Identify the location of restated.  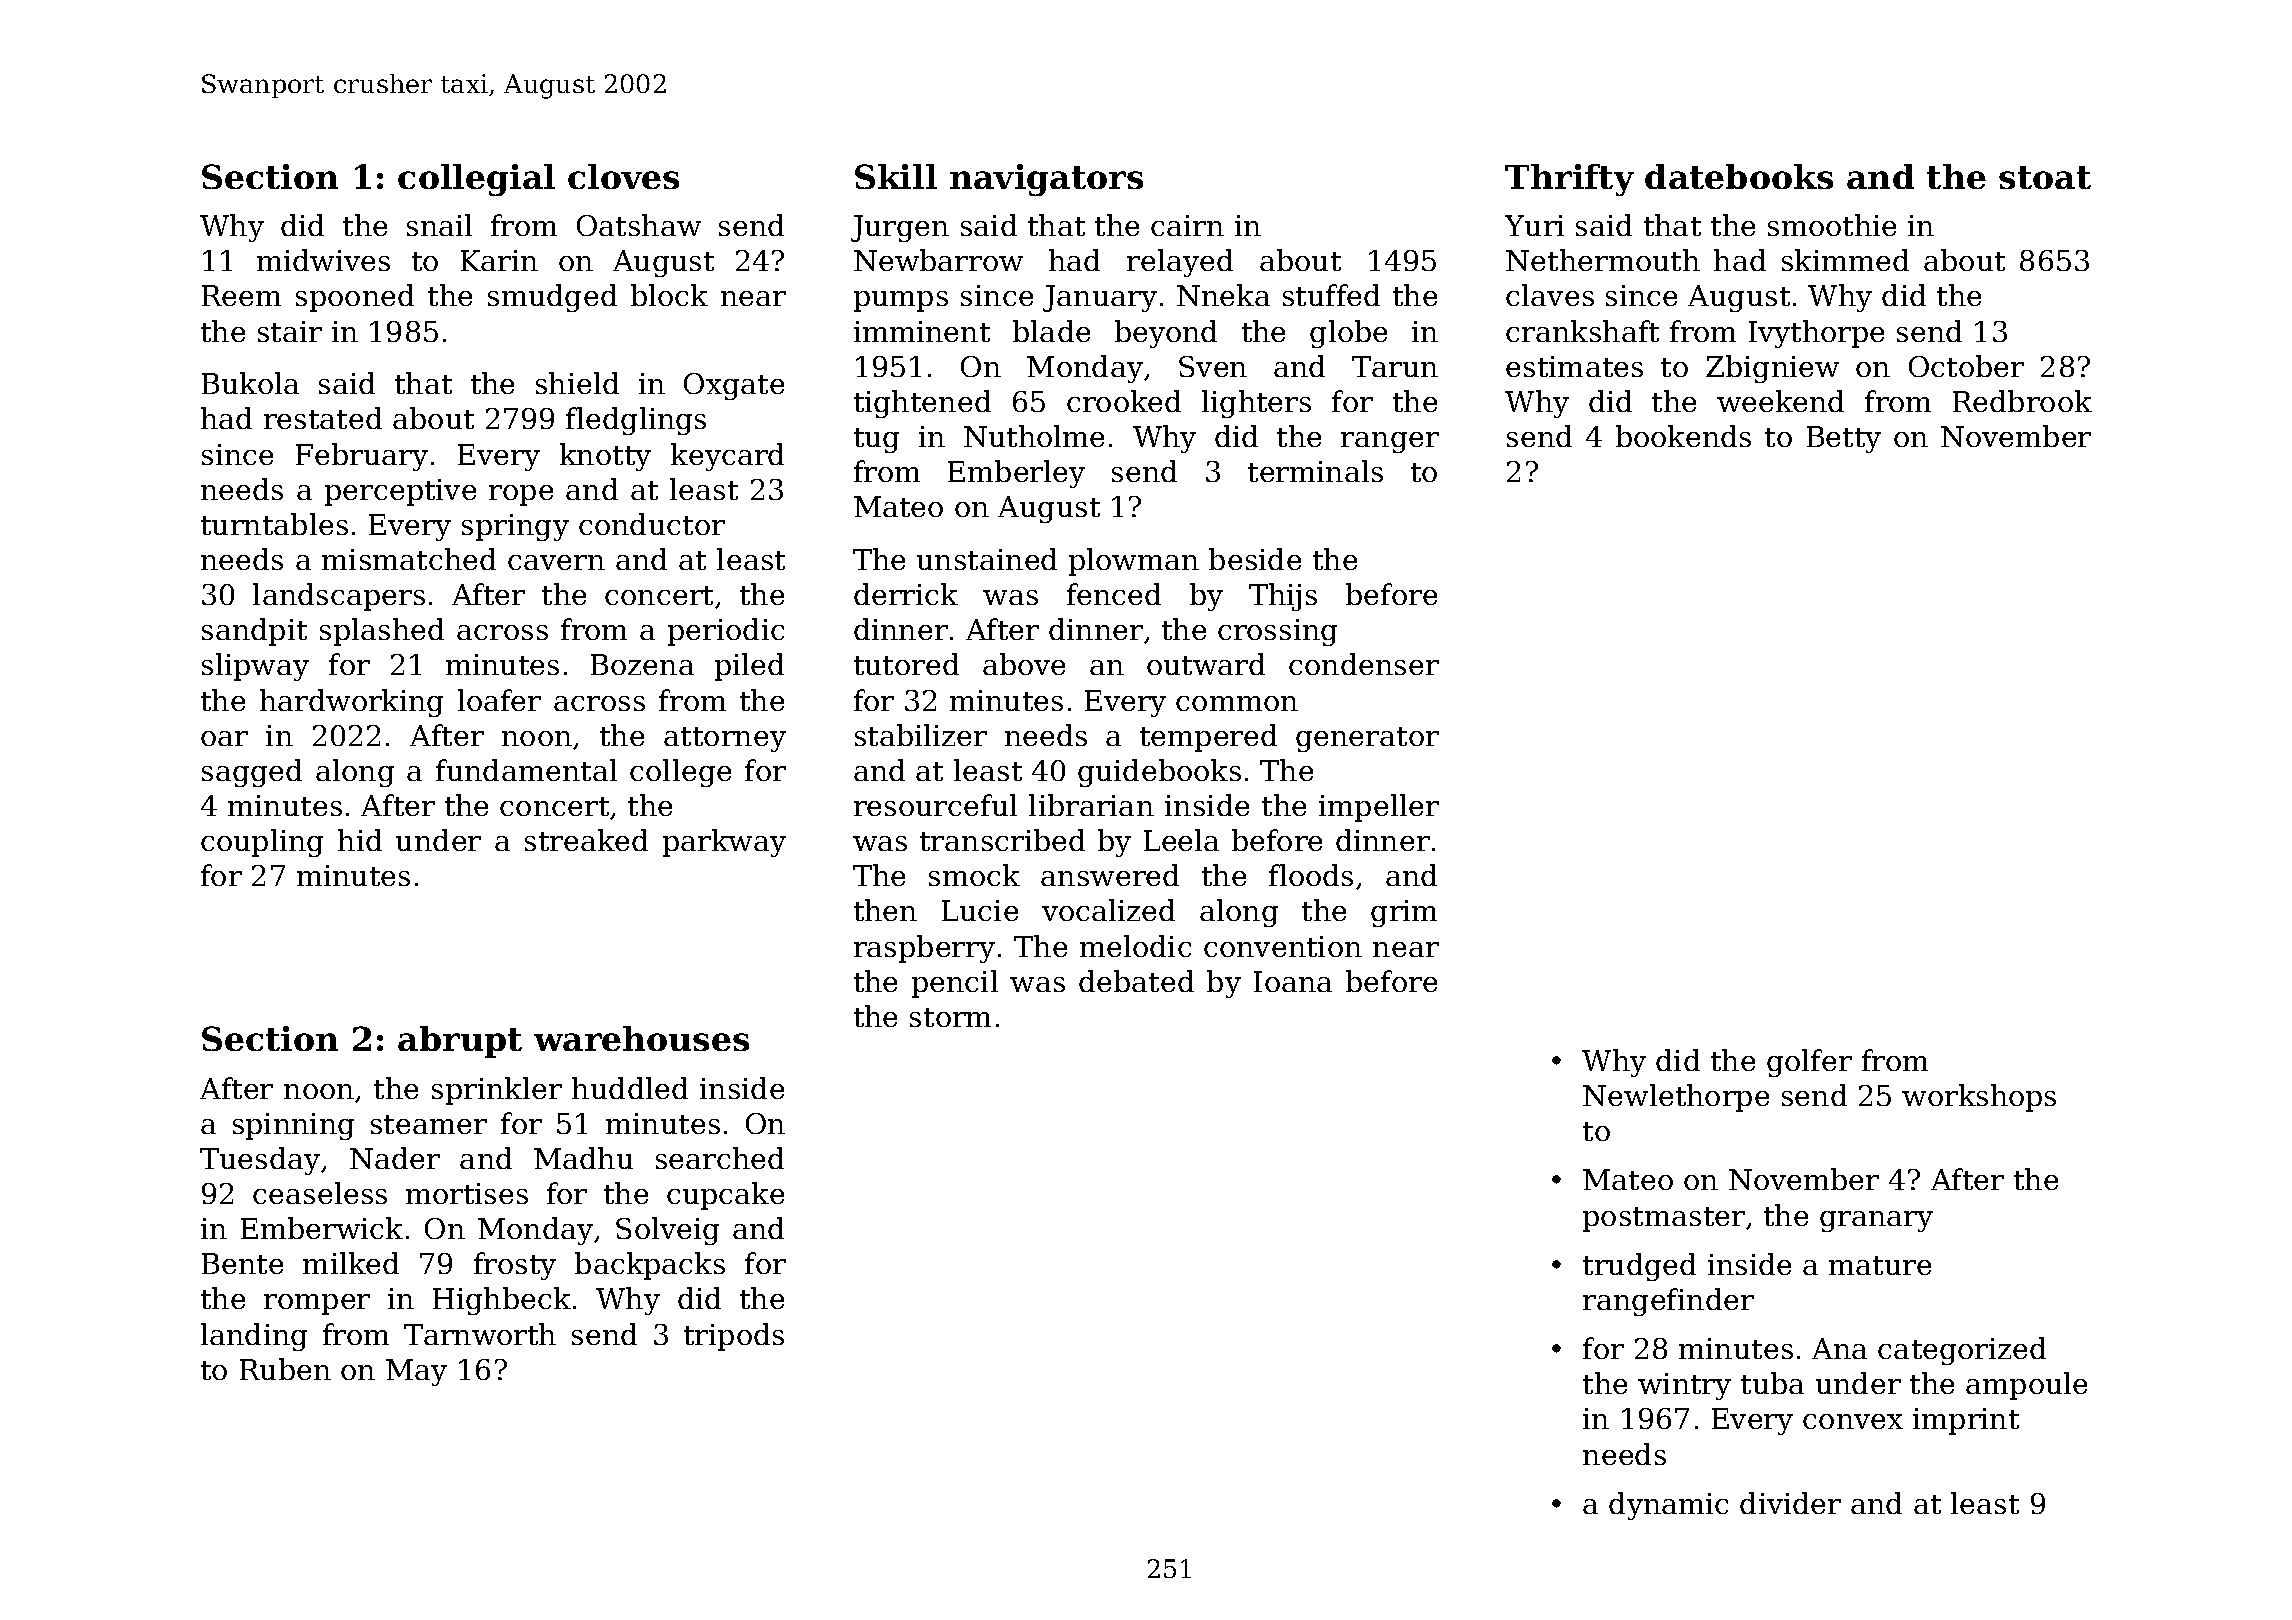
(323, 418).
